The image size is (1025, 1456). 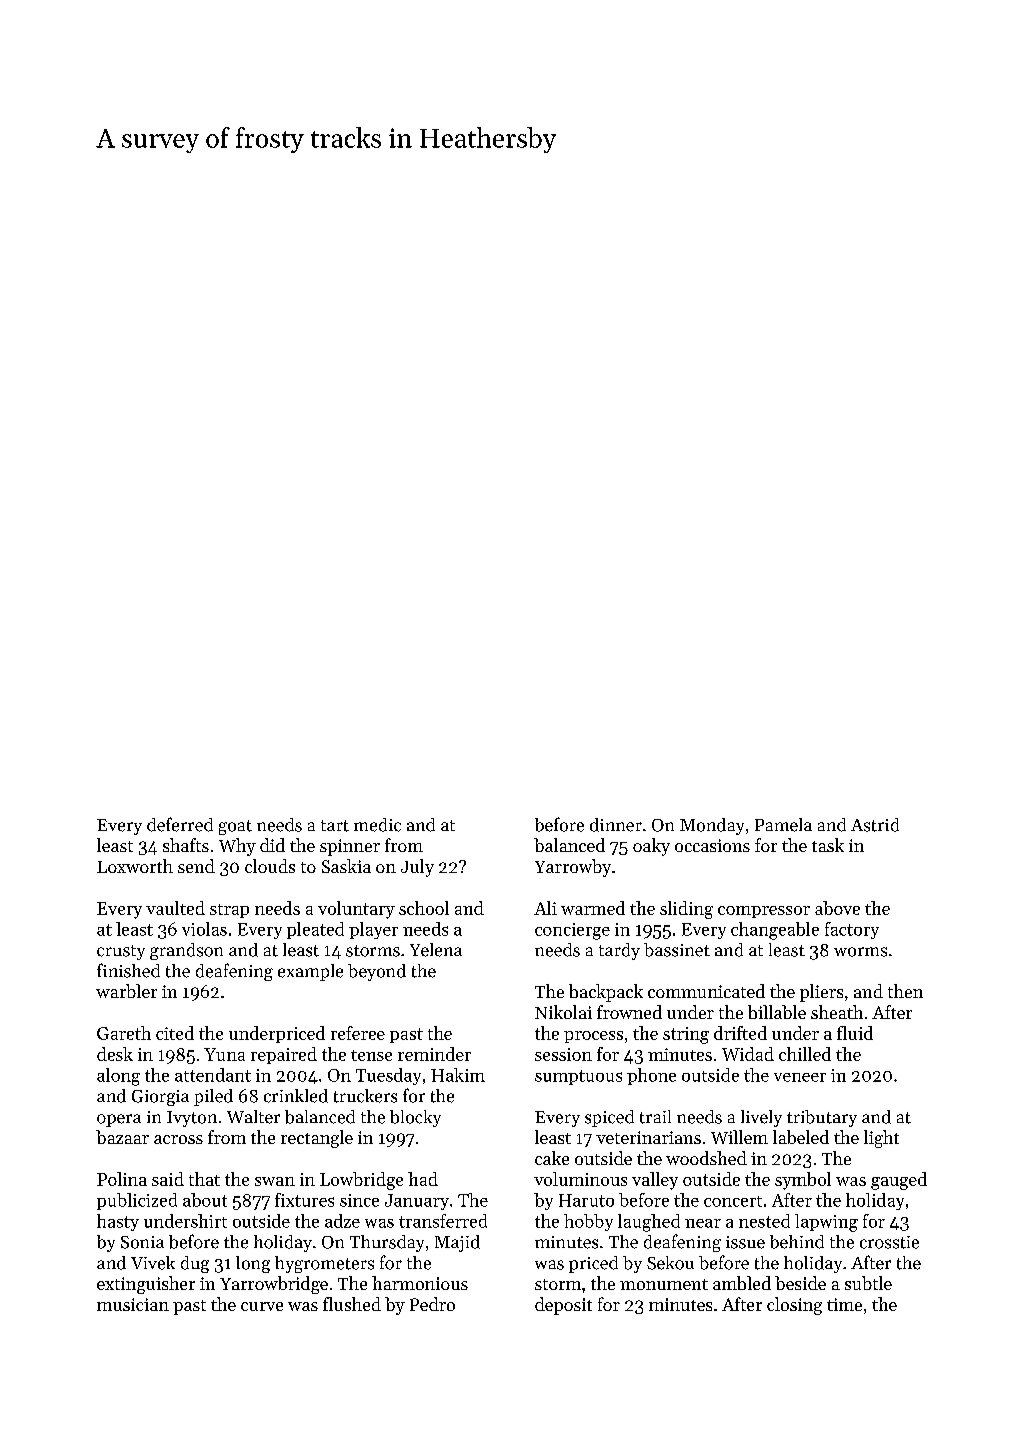 I want to click on example, so click(x=310, y=972).
